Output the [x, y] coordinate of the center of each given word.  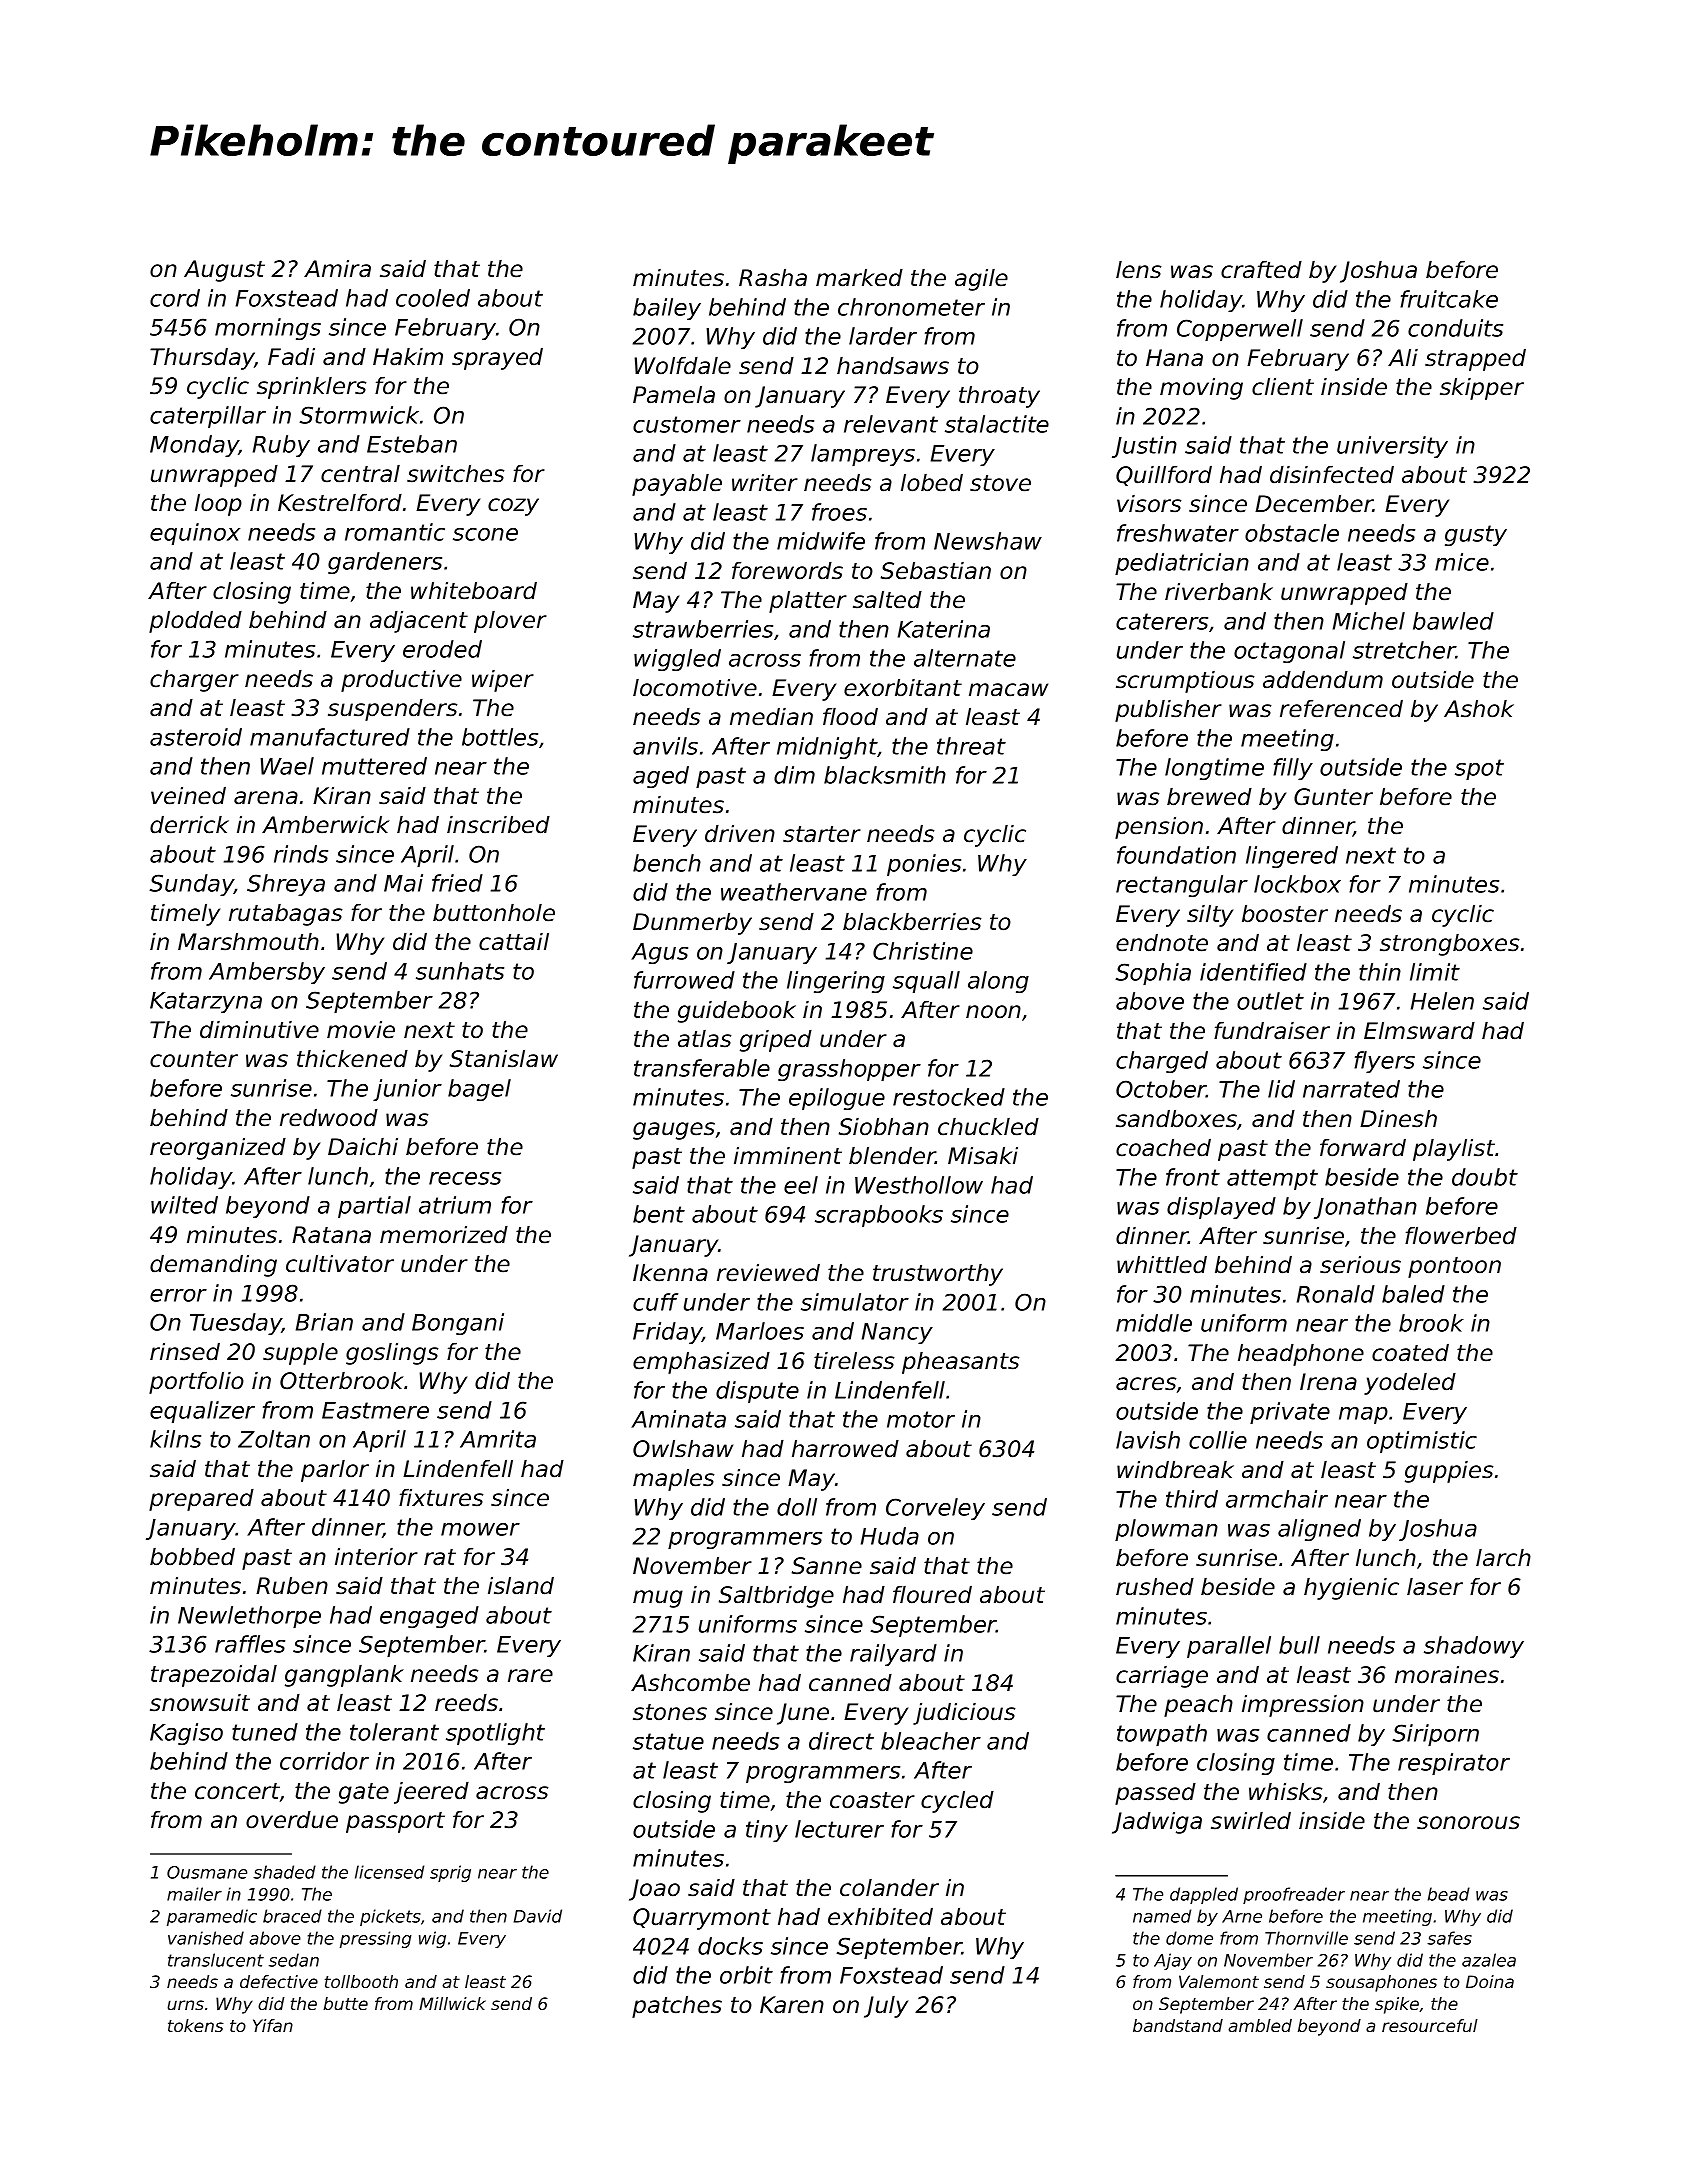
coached [1163, 1148]
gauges [674, 1131]
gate [364, 1793]
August [224, 271]
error [178, 1295]
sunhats [460, 971]
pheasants [960, 1363]
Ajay [1173, 1961]
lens [1138, 270]
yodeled [1410, 1384]
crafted [1261, 270]
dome [1189, 1938]
